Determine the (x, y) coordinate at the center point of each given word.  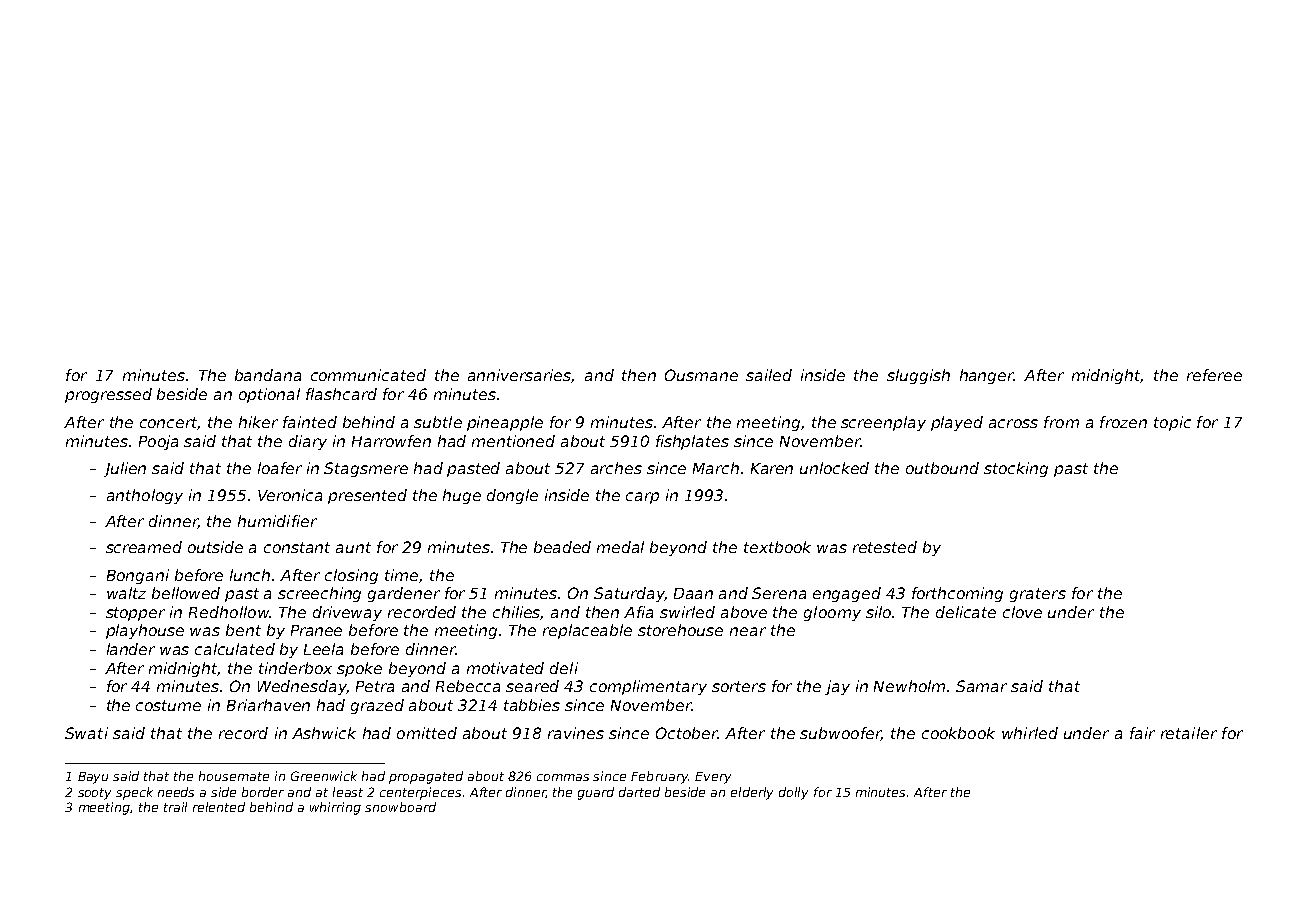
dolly (793, 793)
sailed (769, 375)
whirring (335, 808)
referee (1214, 375)
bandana (268, 375)
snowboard (400, 807)
